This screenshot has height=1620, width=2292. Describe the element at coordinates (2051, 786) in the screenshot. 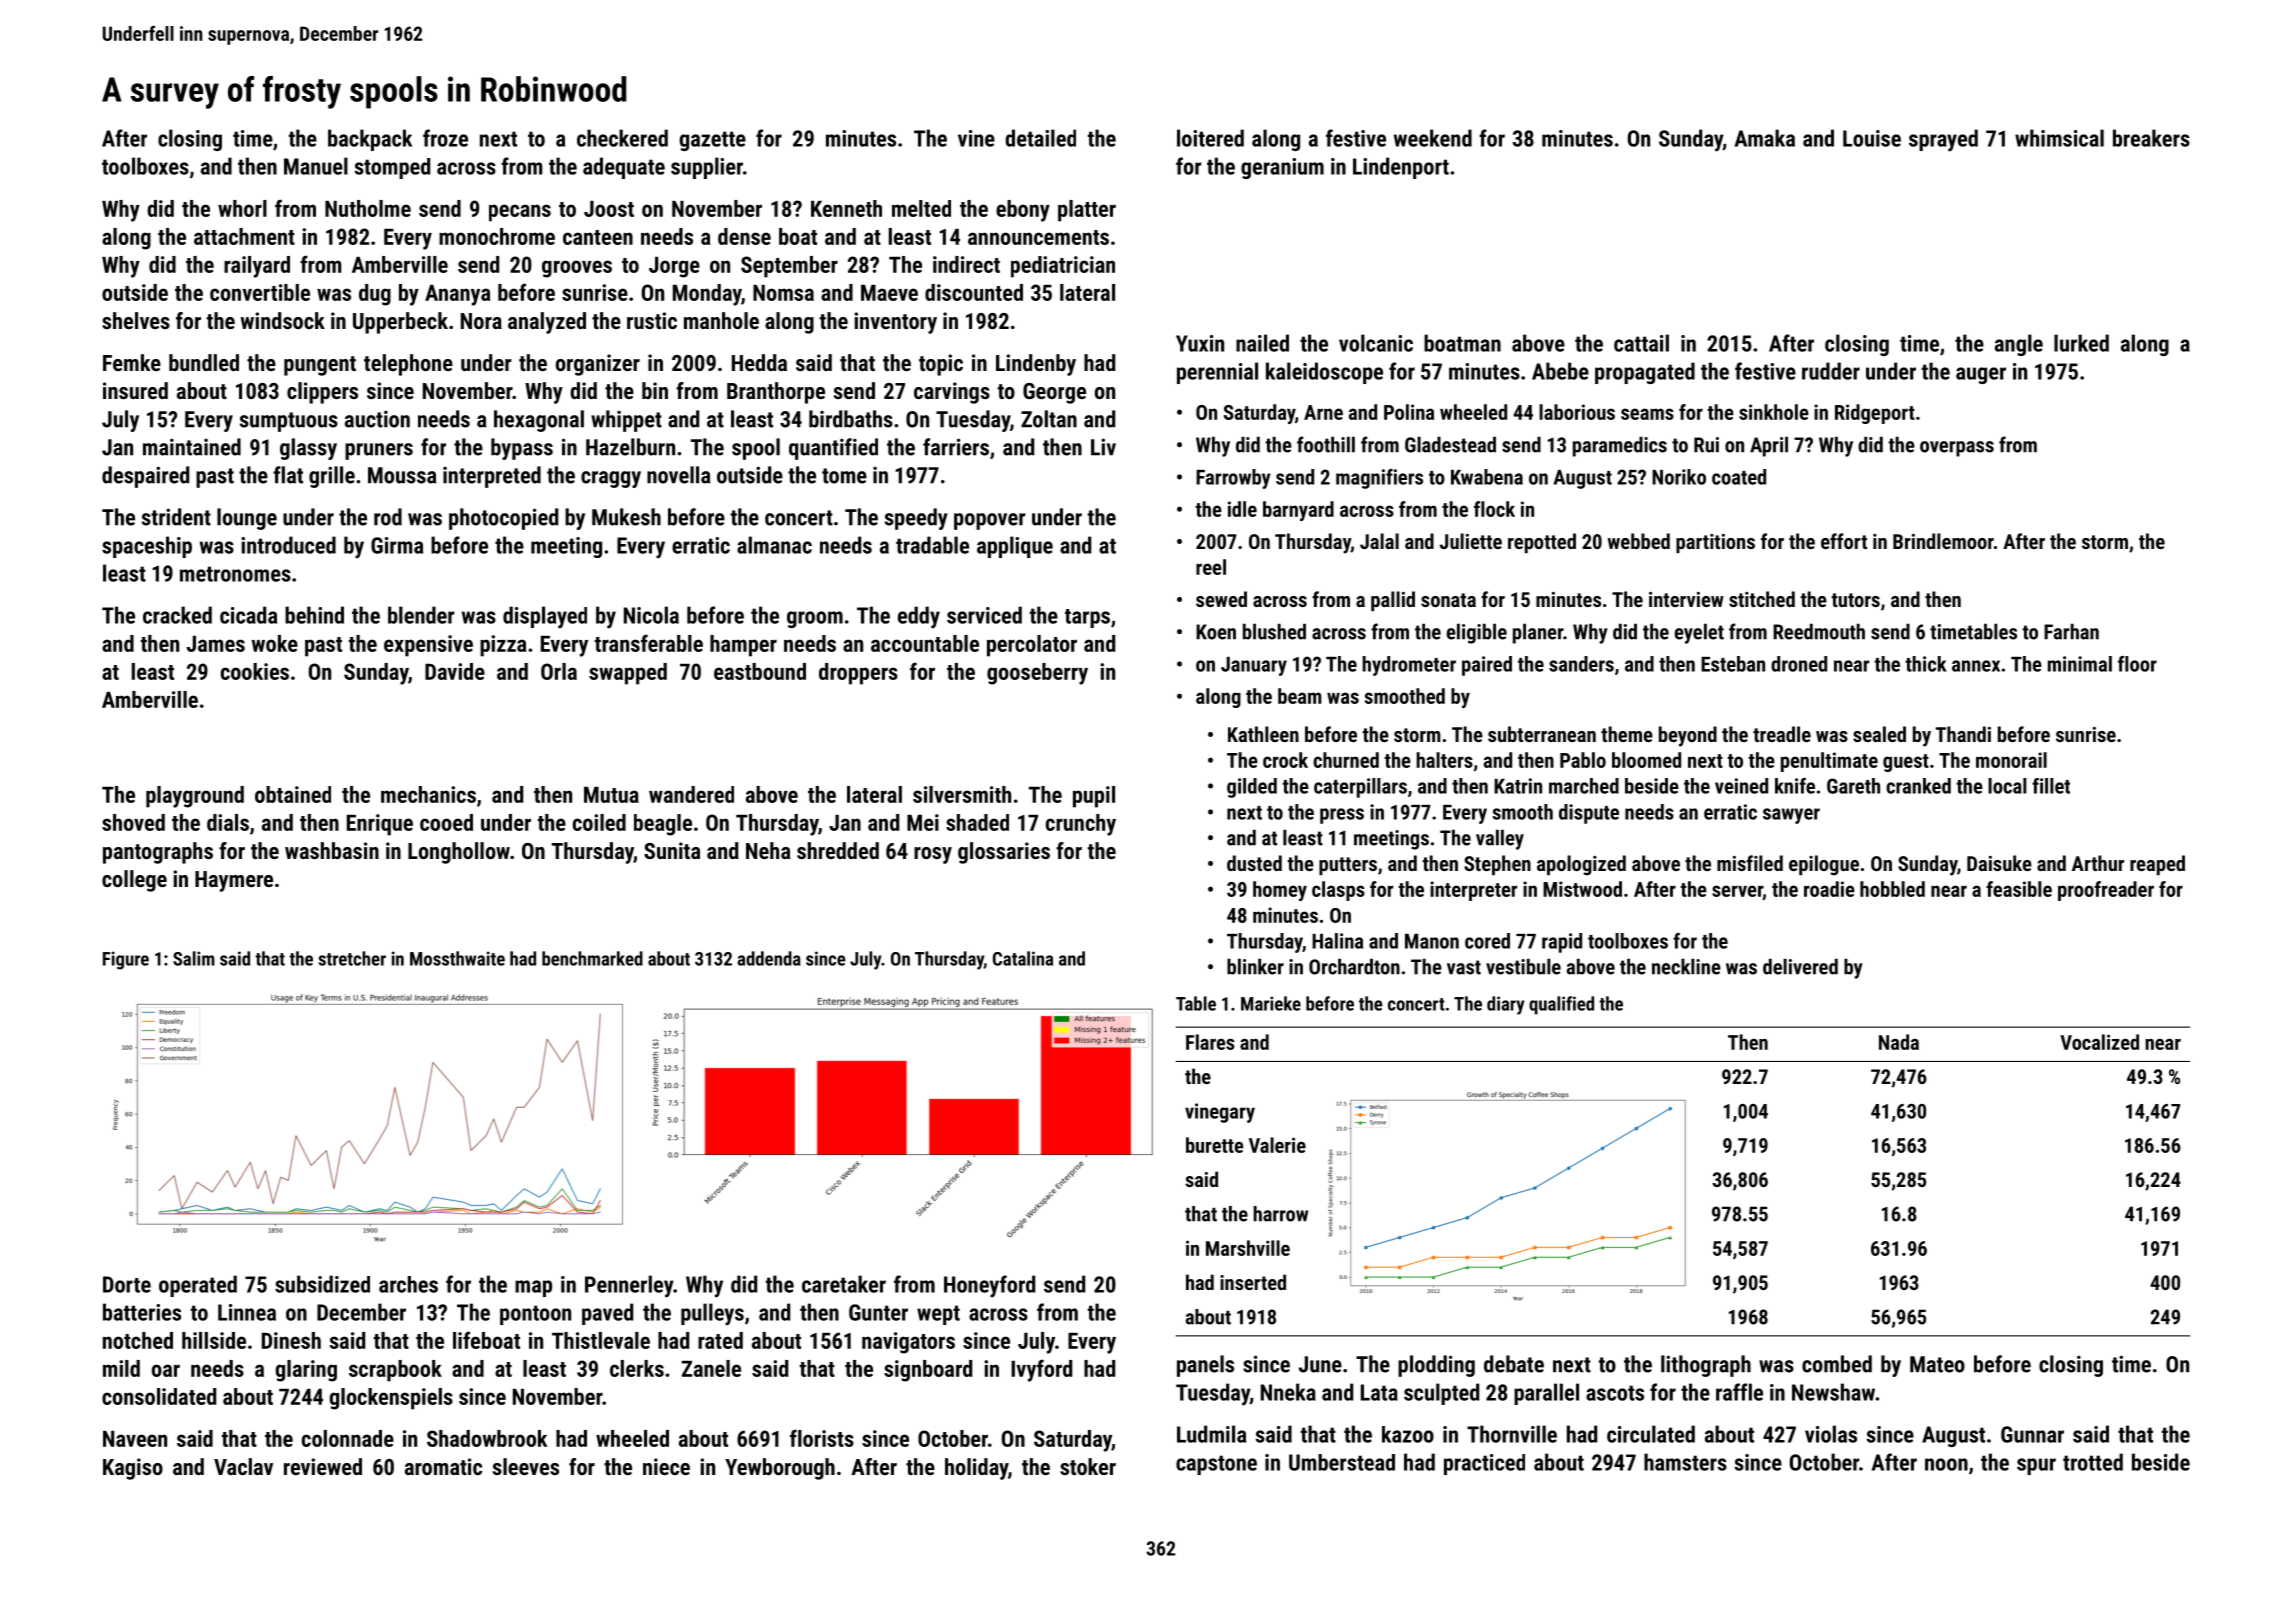

I see `fillet` at that location.
